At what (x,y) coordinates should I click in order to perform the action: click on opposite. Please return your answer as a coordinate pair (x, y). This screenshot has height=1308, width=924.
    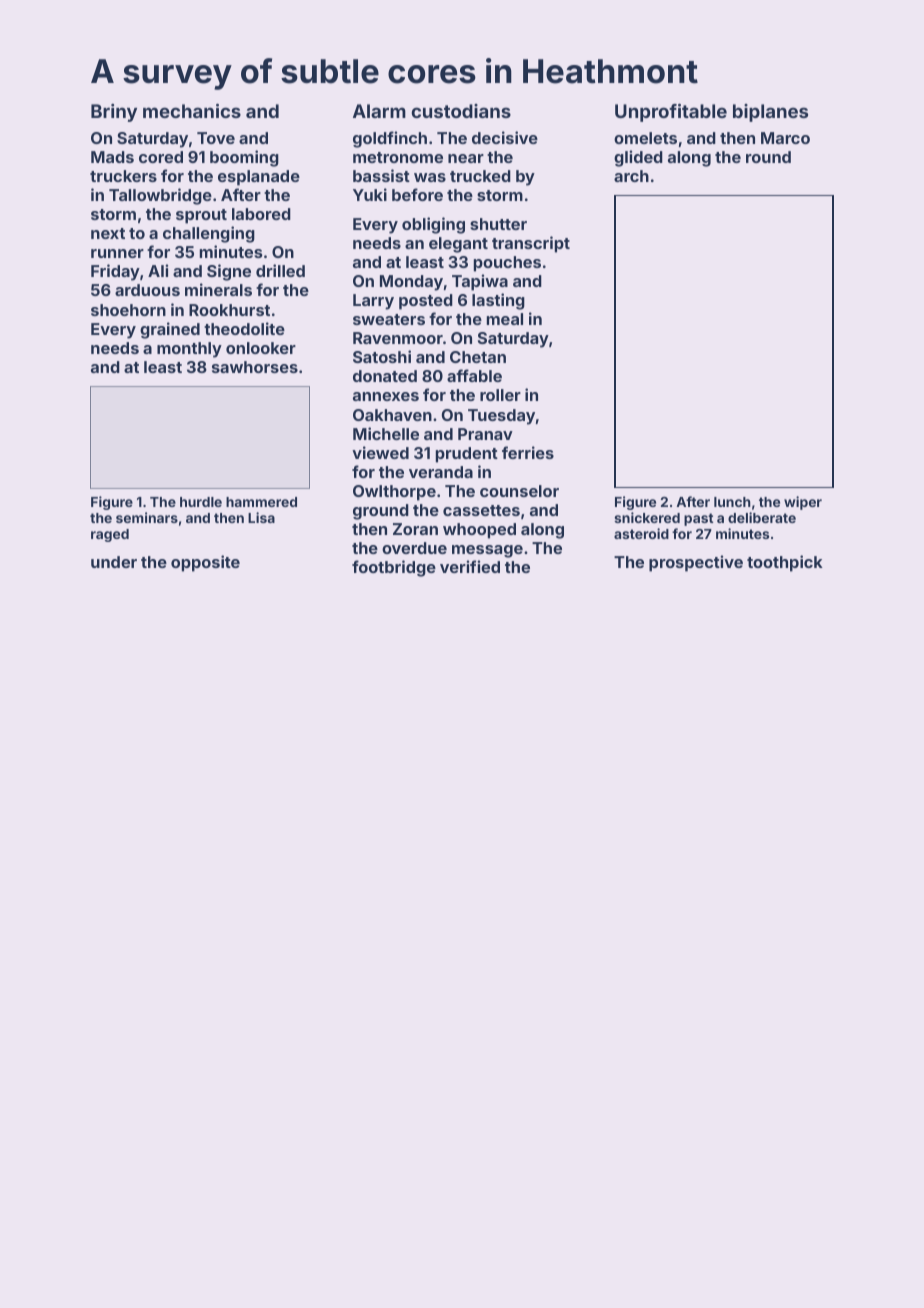
    Looking at the image, I should click on (205, 563).
